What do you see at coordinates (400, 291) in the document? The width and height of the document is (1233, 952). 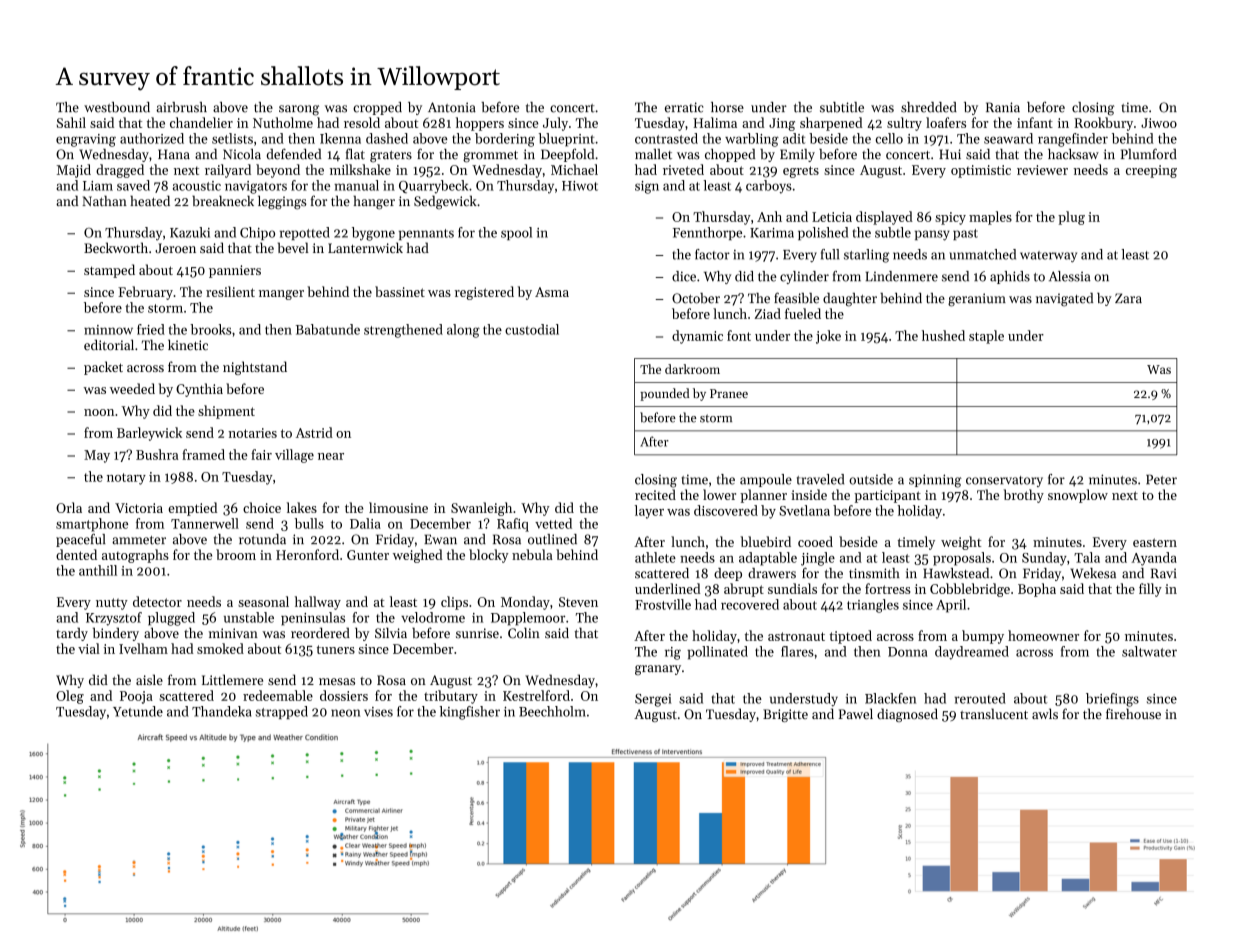 I see `bassinet` at bounding box center [400, 291].
